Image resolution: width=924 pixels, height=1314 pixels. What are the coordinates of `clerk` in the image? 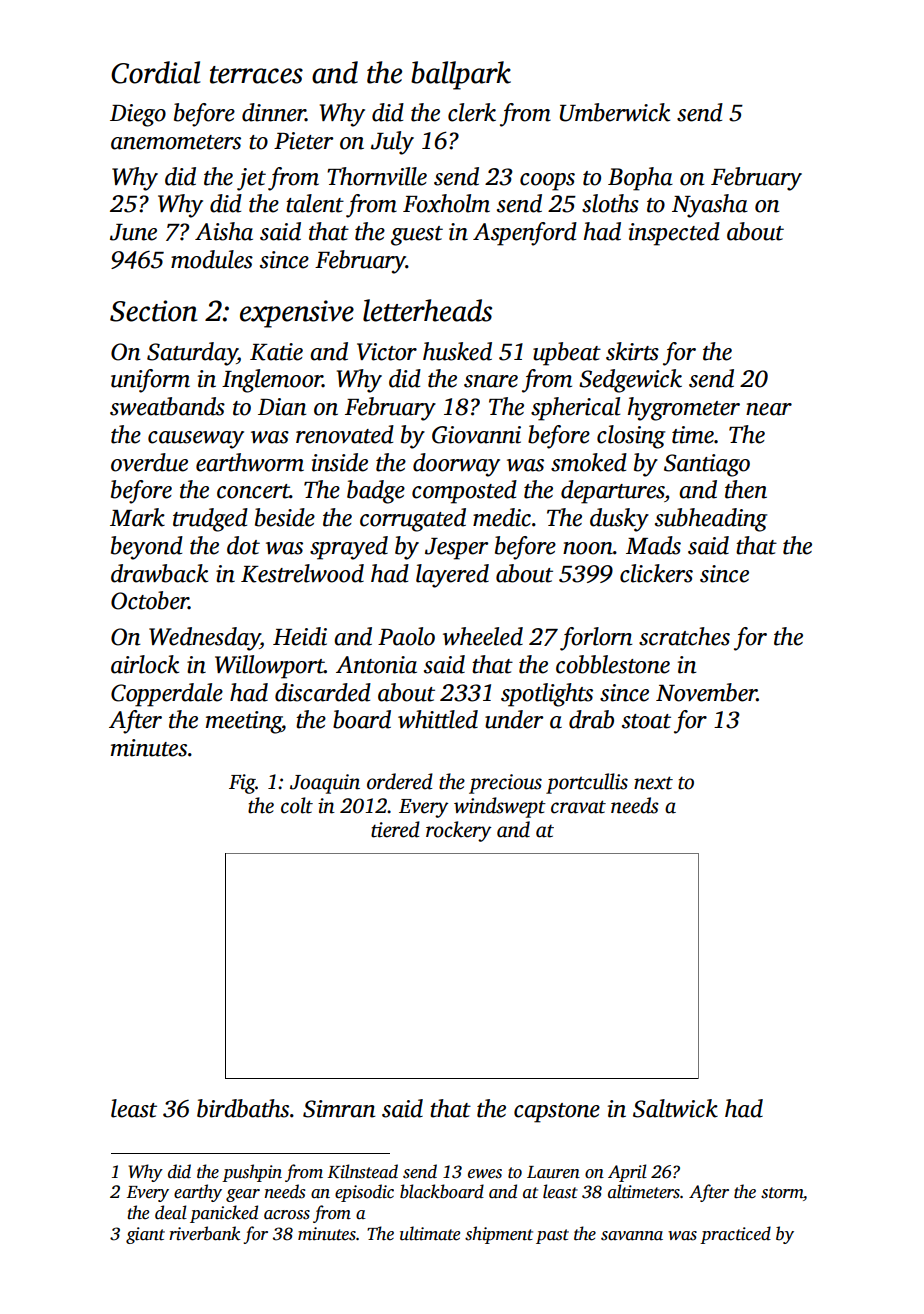 It's located at (472, 112).
